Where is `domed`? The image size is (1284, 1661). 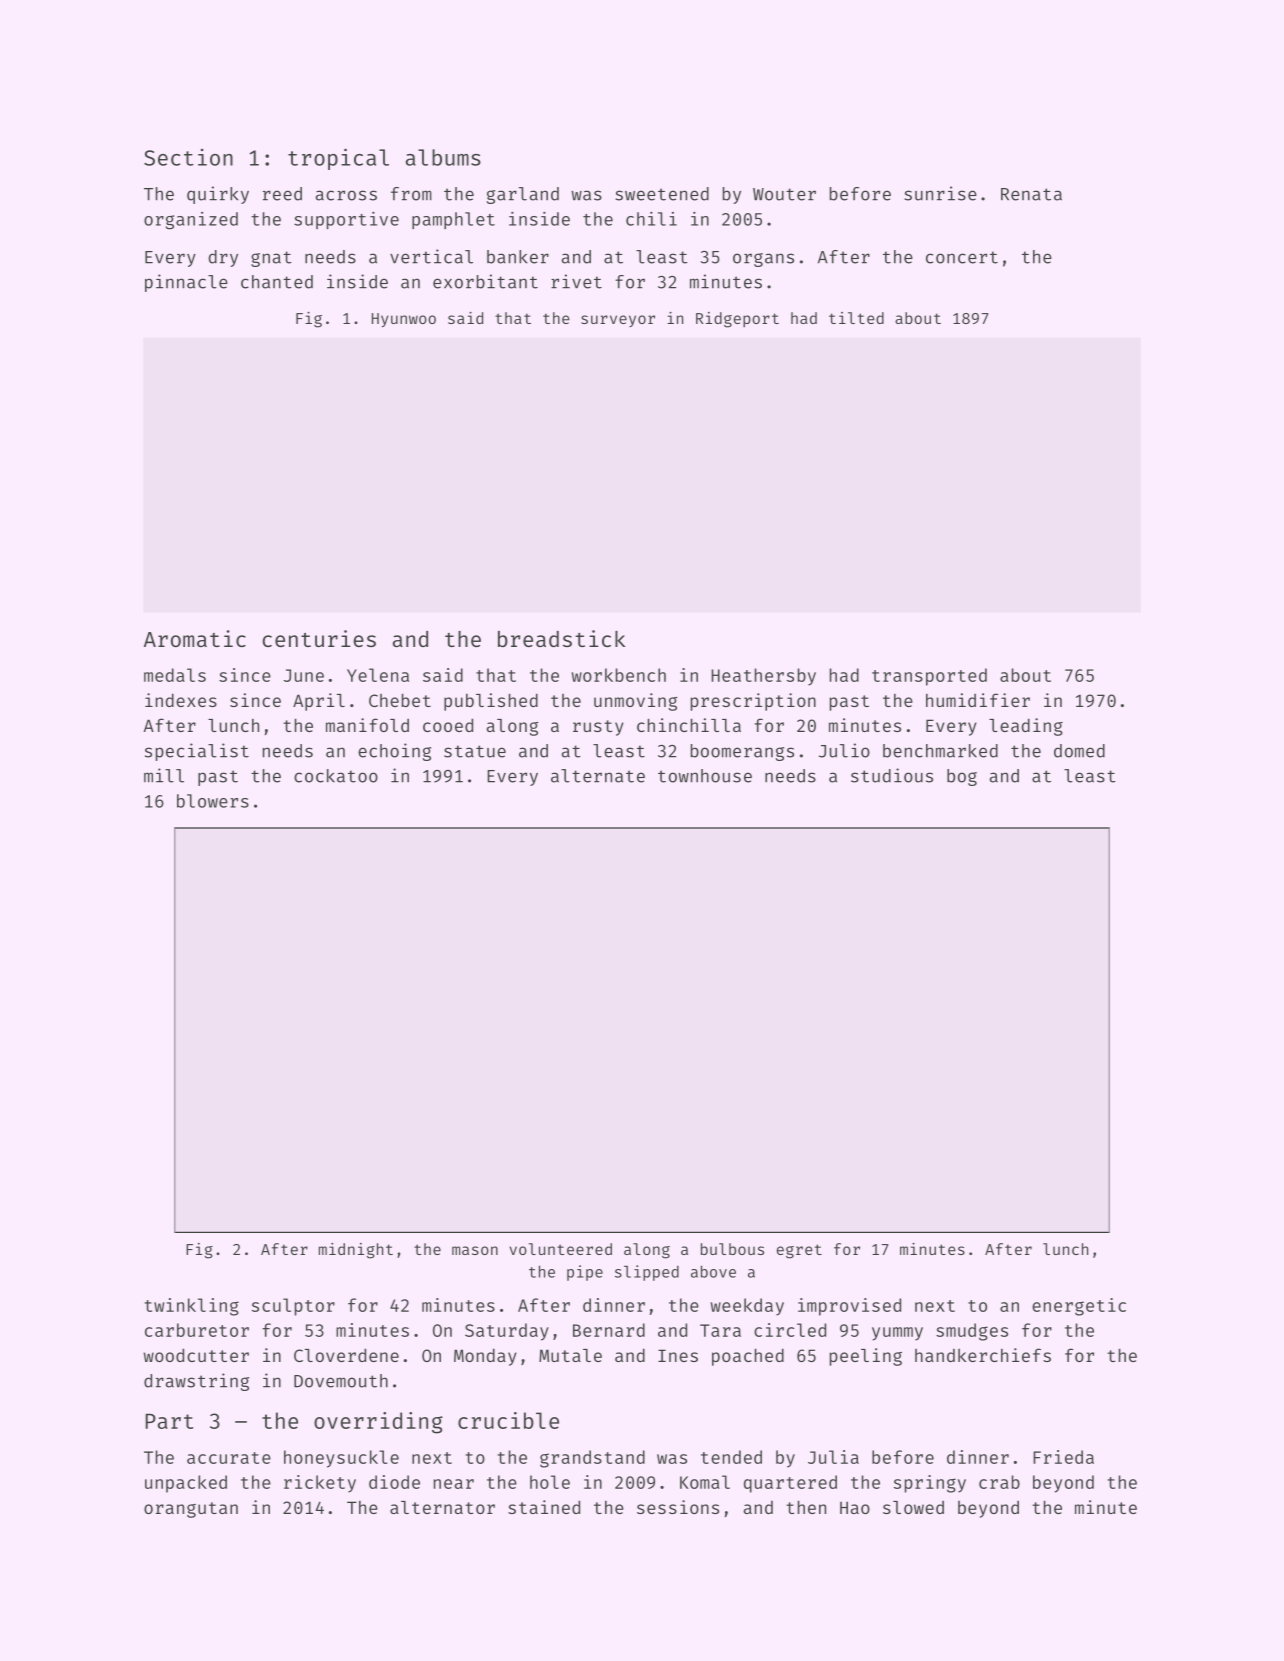
domed is located at coordinates (1079, 751).
